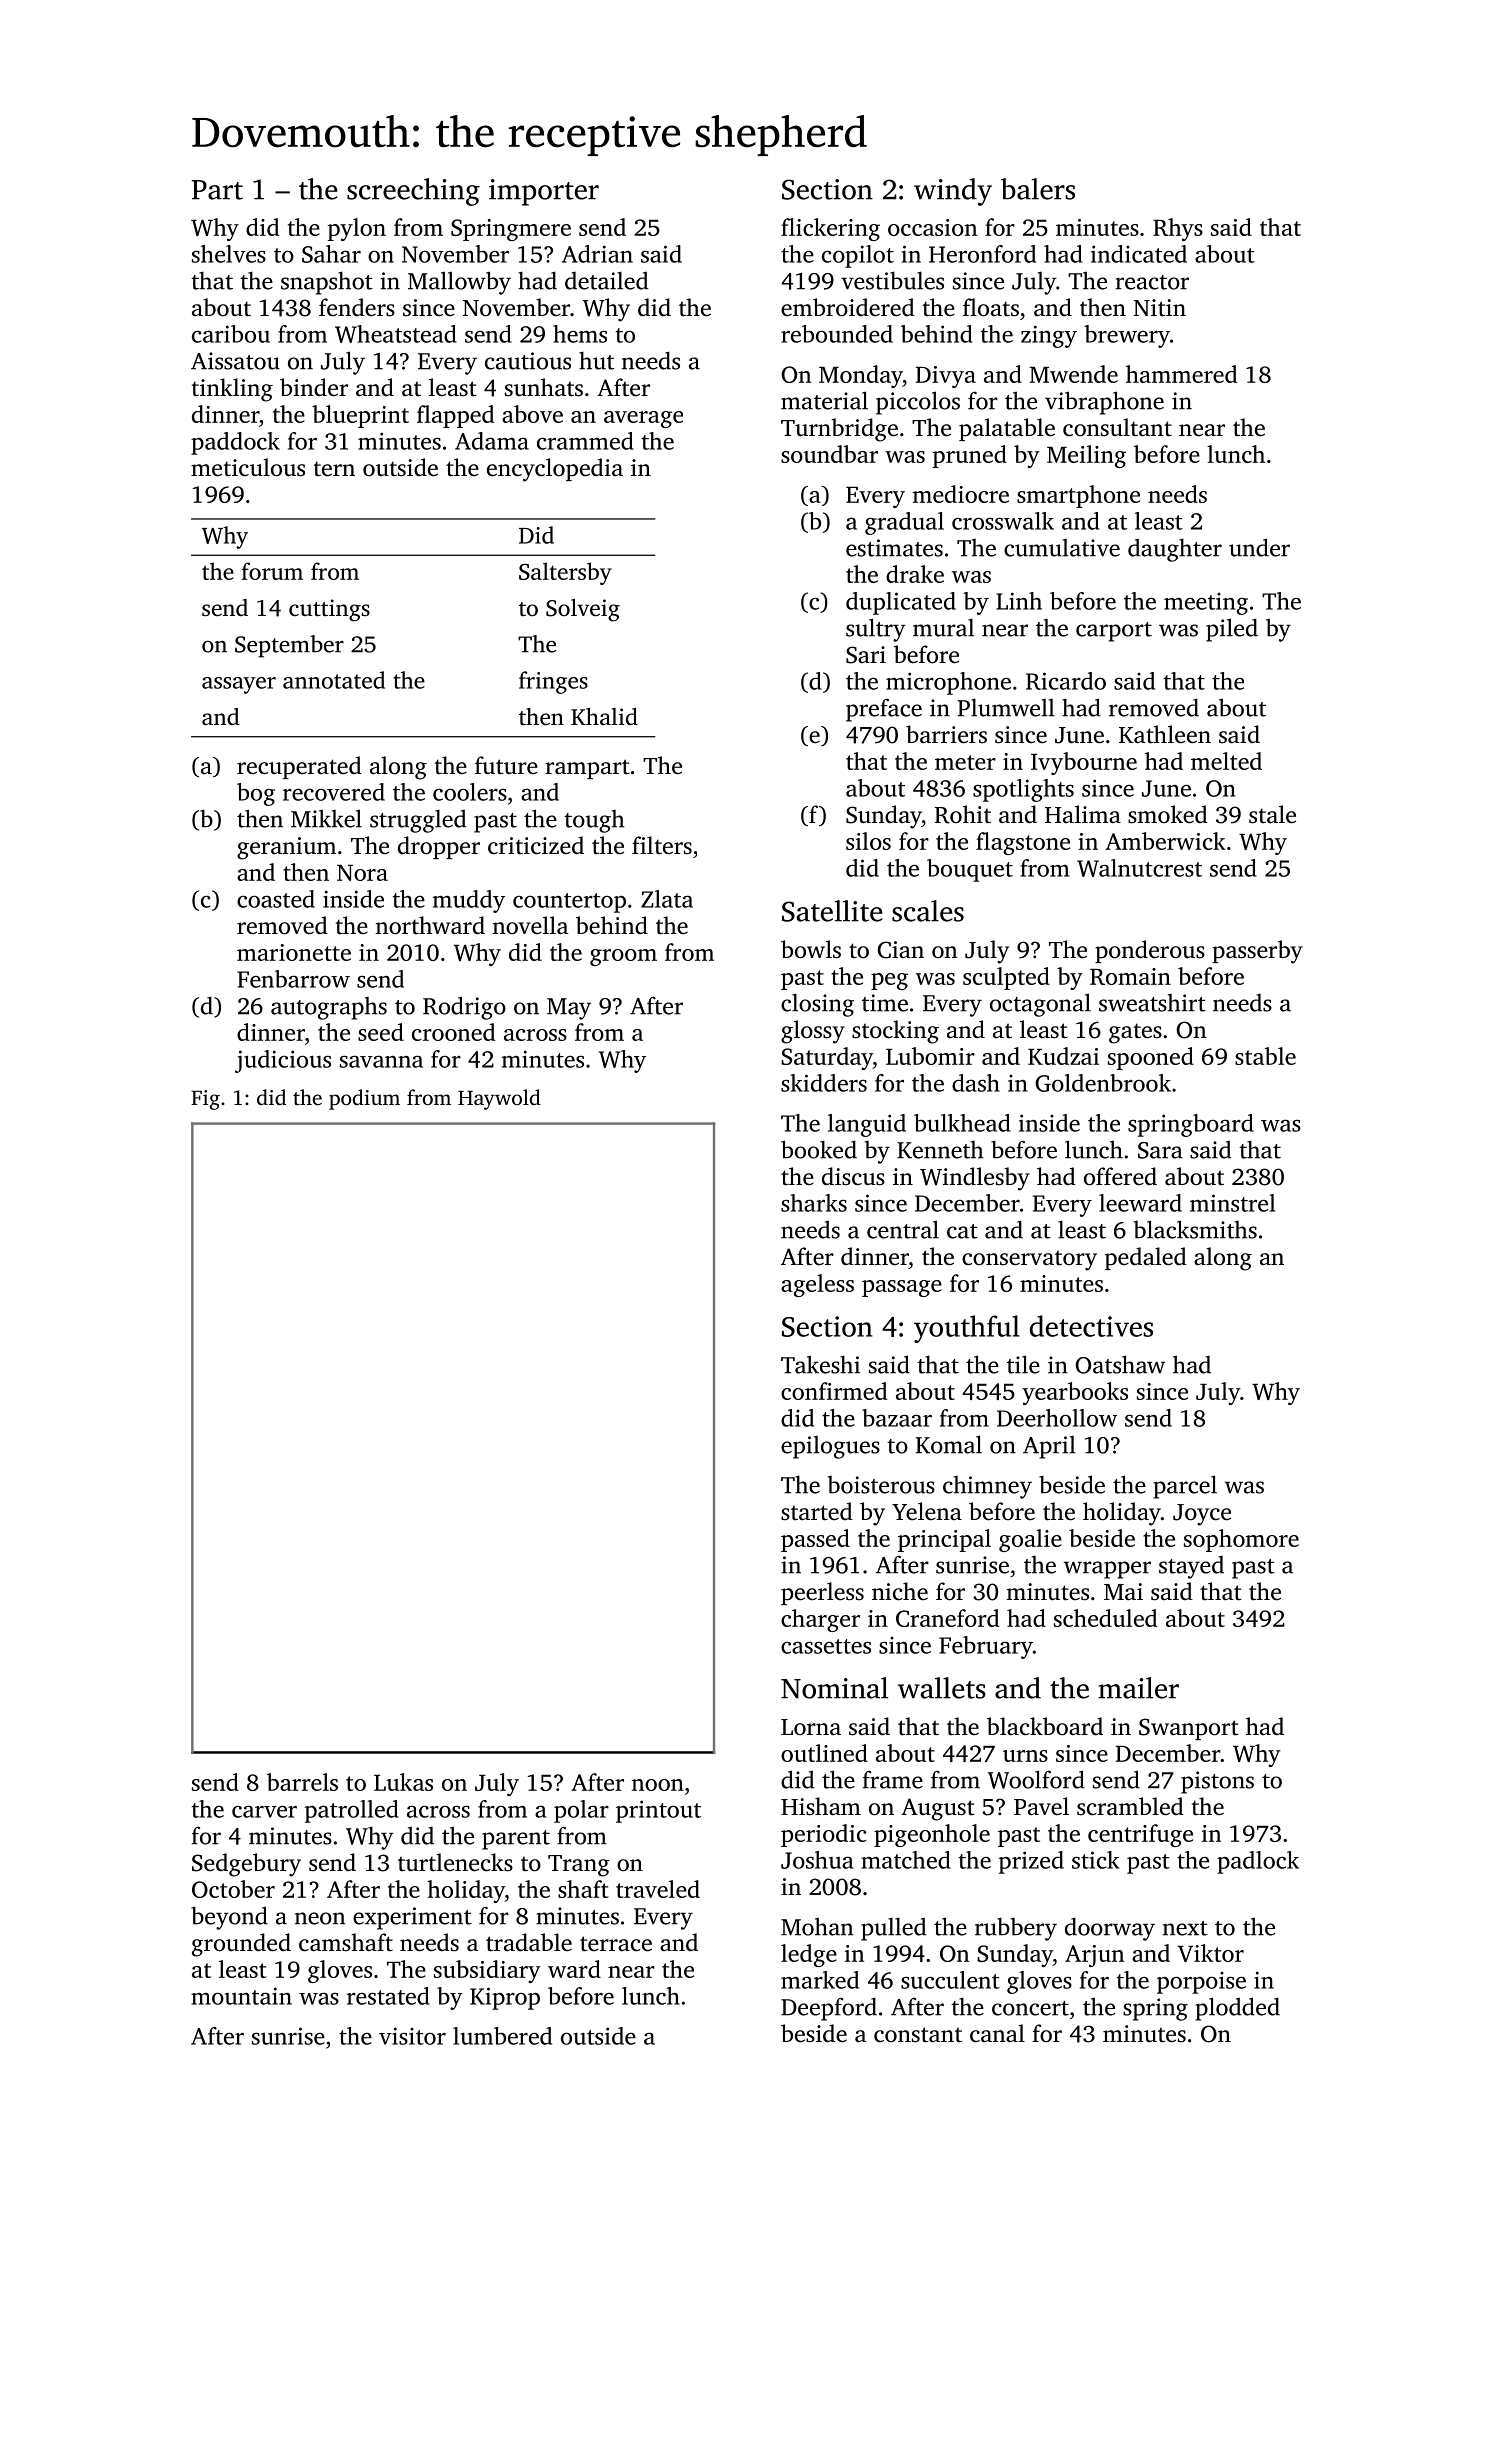 The height and width of the page is (2464, 1496). I want to click on preface, so click(884, 710).
